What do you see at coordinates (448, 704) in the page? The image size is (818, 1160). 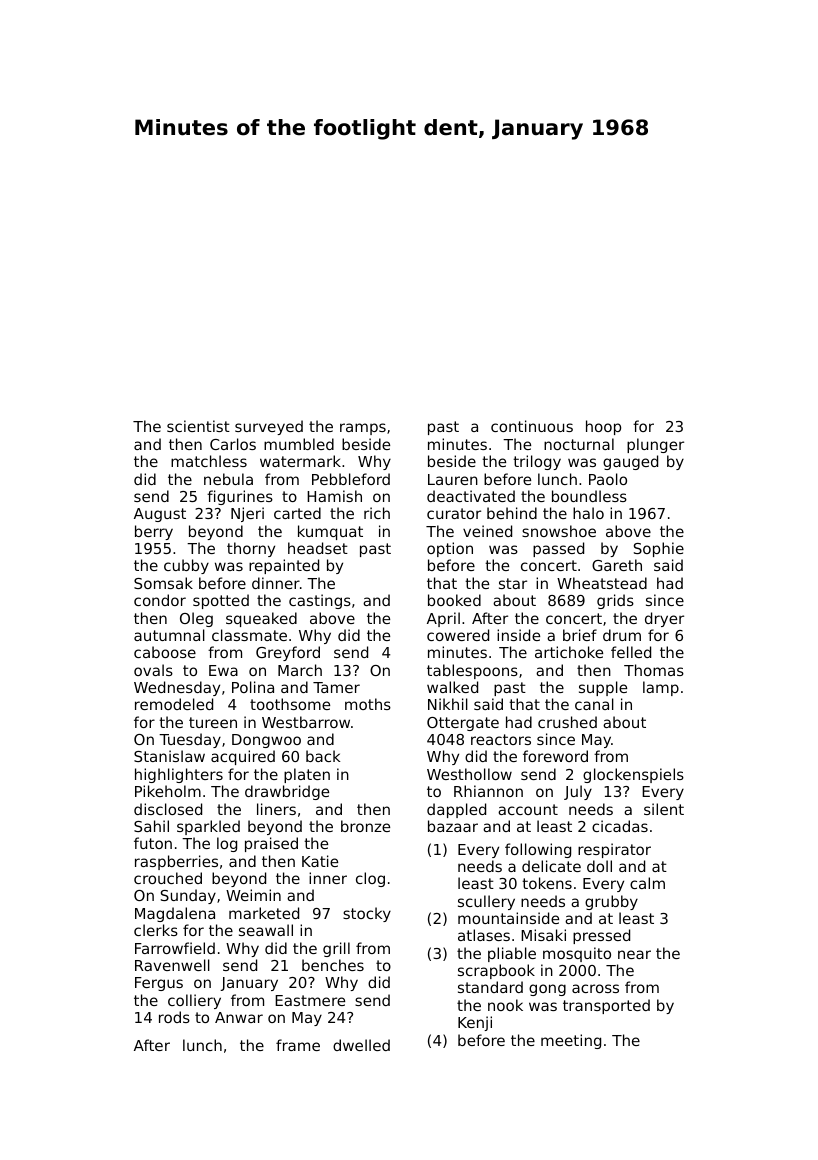 I see `Nikhil` at bounding box center [448, 704].
